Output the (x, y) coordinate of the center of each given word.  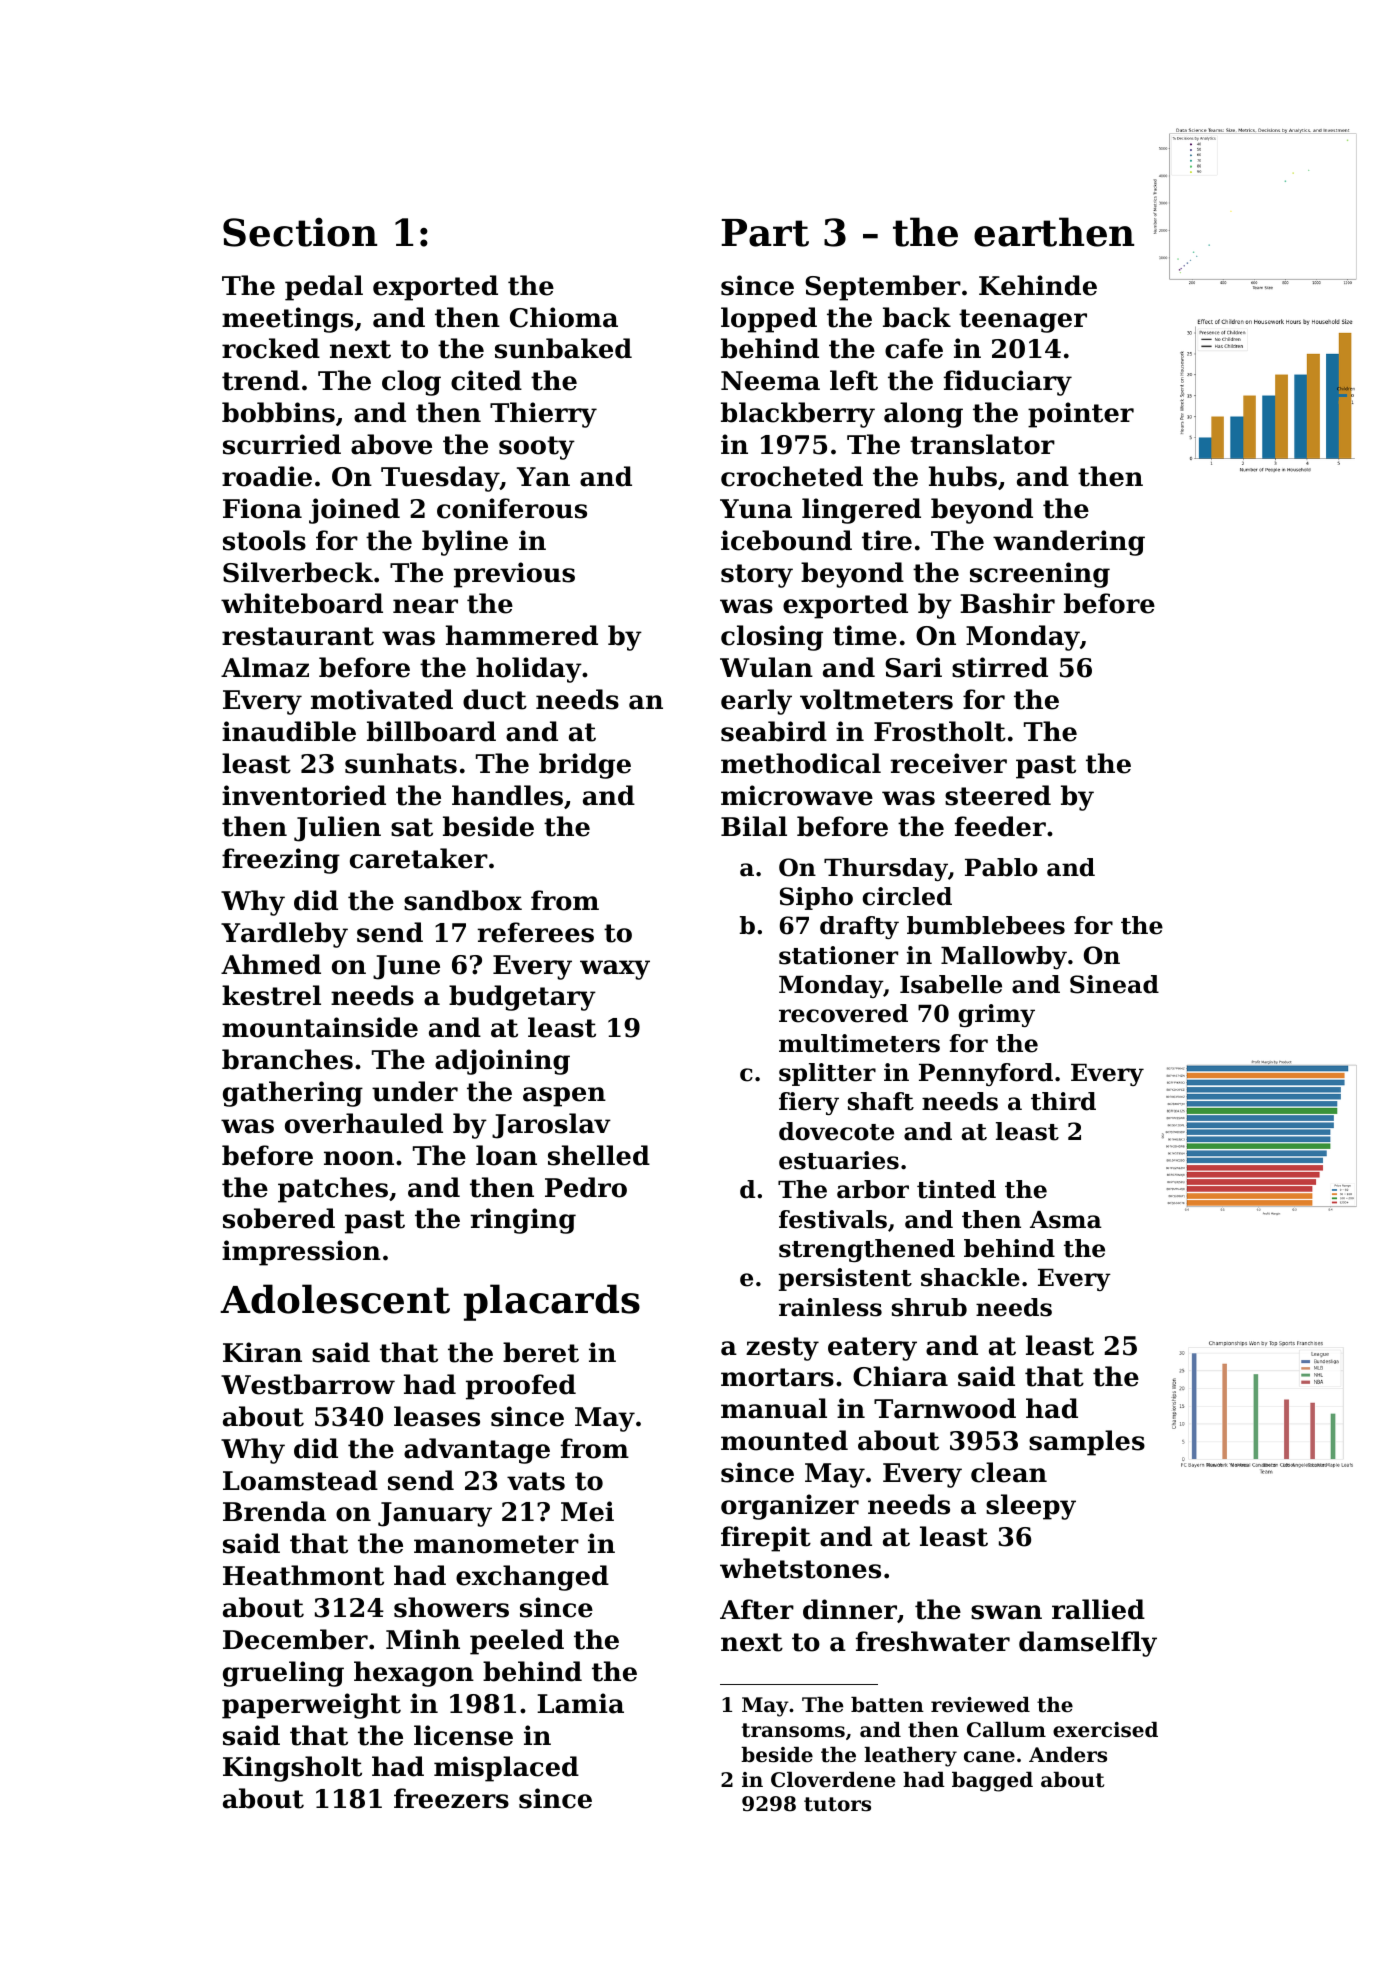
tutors (837, 1804)
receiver (948, 763)
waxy (615, 970)
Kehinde (1038, 285)
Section (300, 232)
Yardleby (284, 935)
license (463, 1735)
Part (765, 233)
